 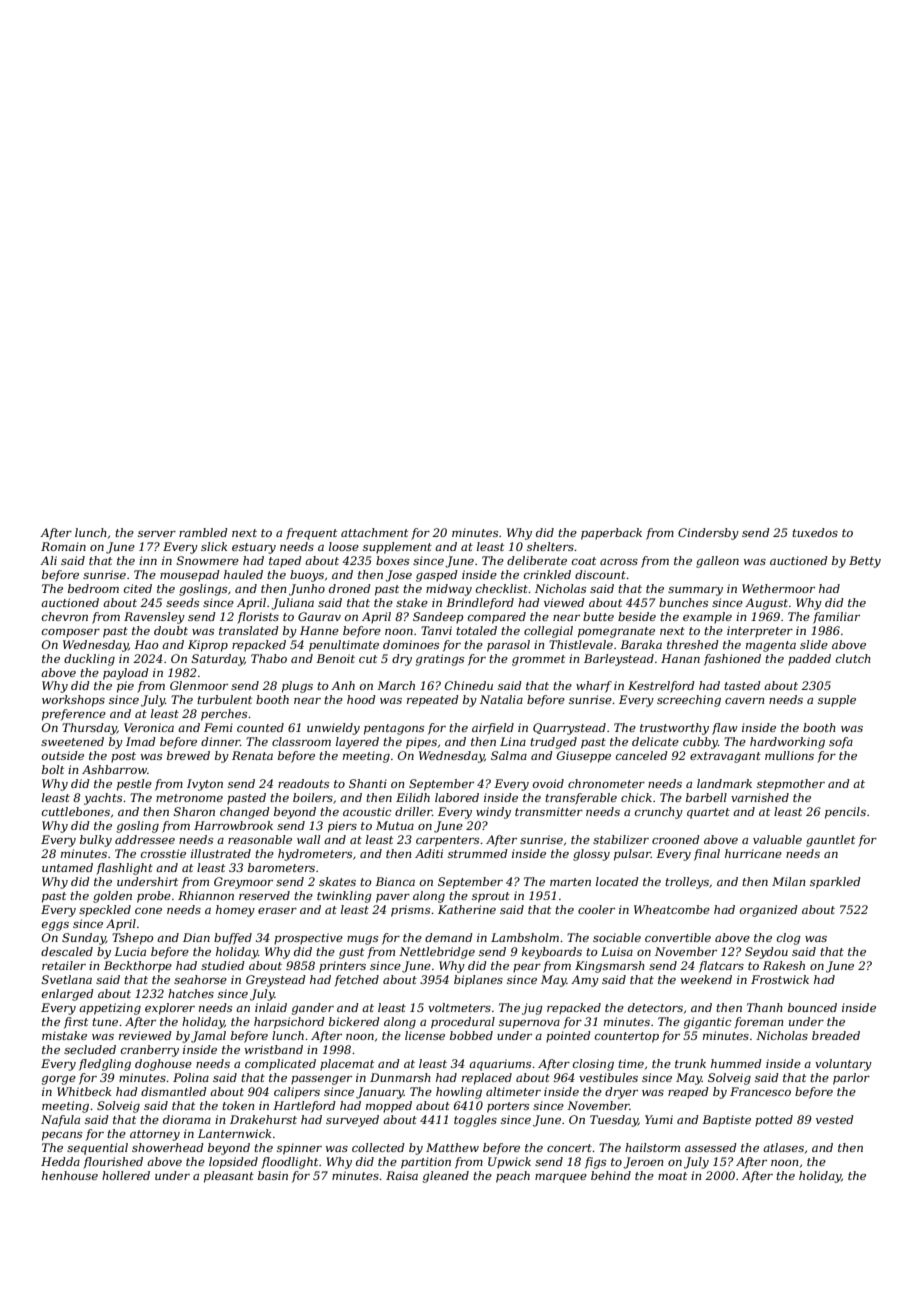 I want to click on cone, so click(x=148, y=911).
